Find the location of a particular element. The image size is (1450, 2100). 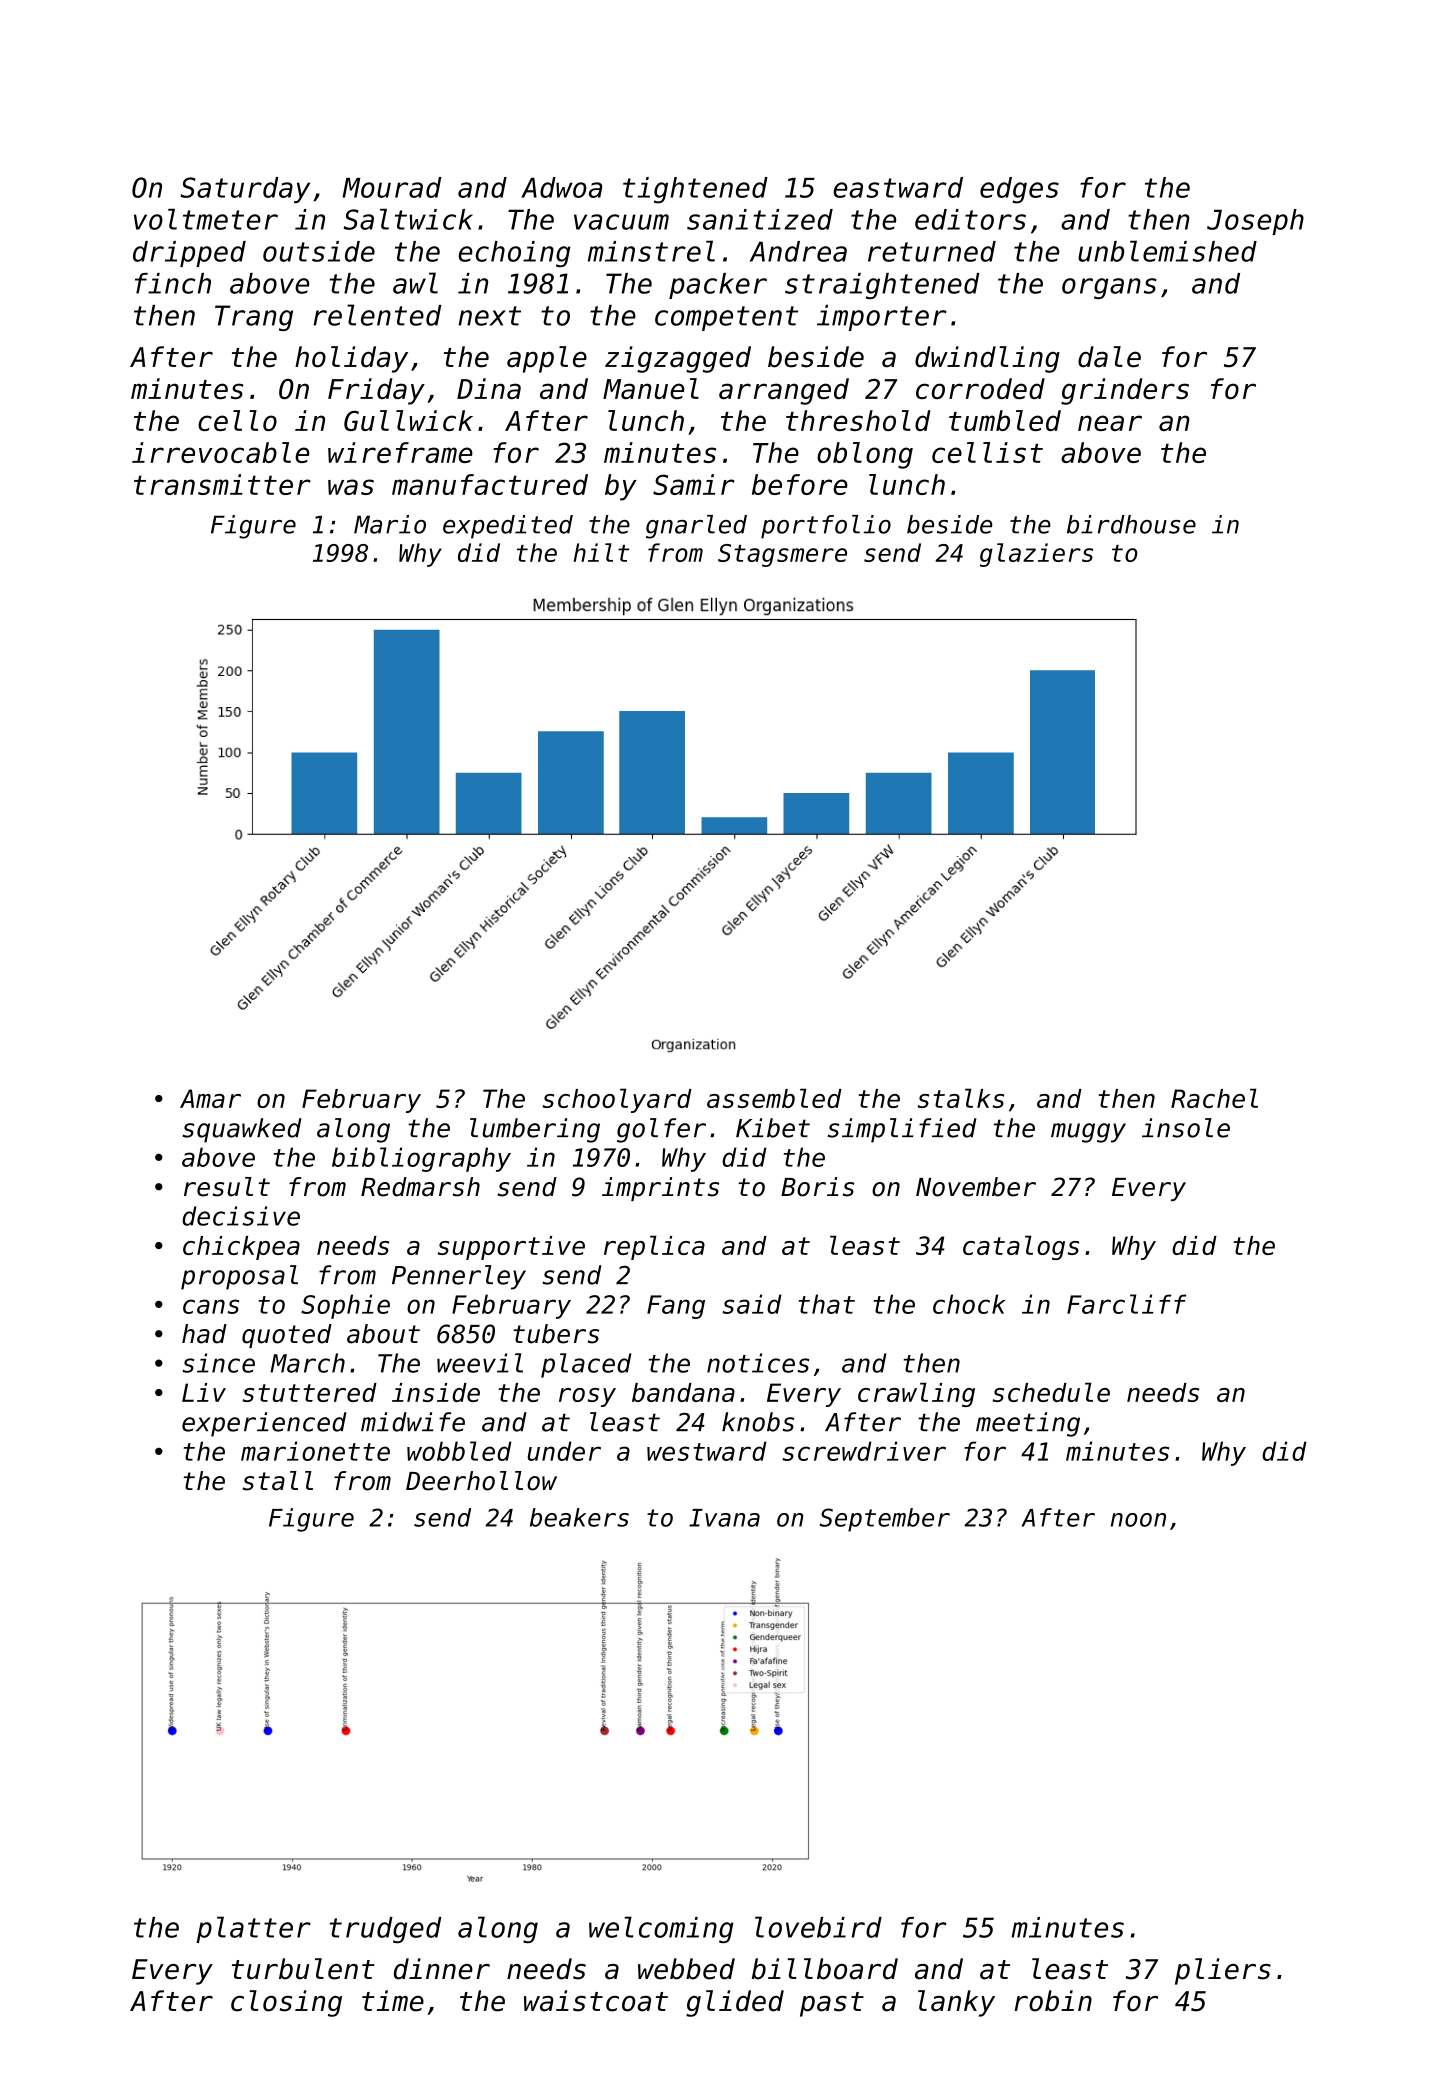

Joseph is located at coordinates (1255, 222).
